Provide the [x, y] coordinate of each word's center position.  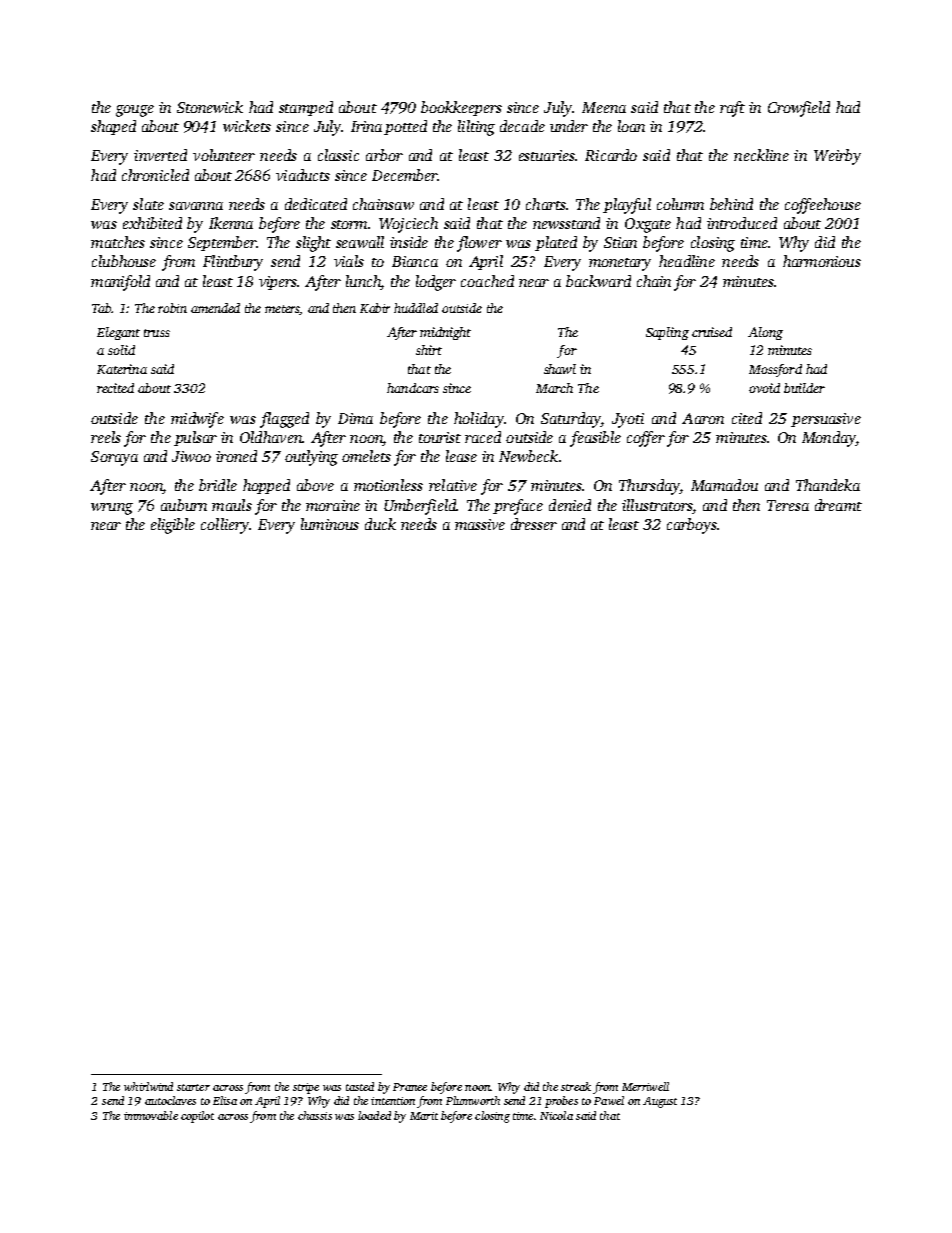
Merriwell [645, 1086]
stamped [306, 108]
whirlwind [148, 1086]
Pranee [410, 1087]
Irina [366, 126]
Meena [604, 107]
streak [576, 1086]
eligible [173, 526]
